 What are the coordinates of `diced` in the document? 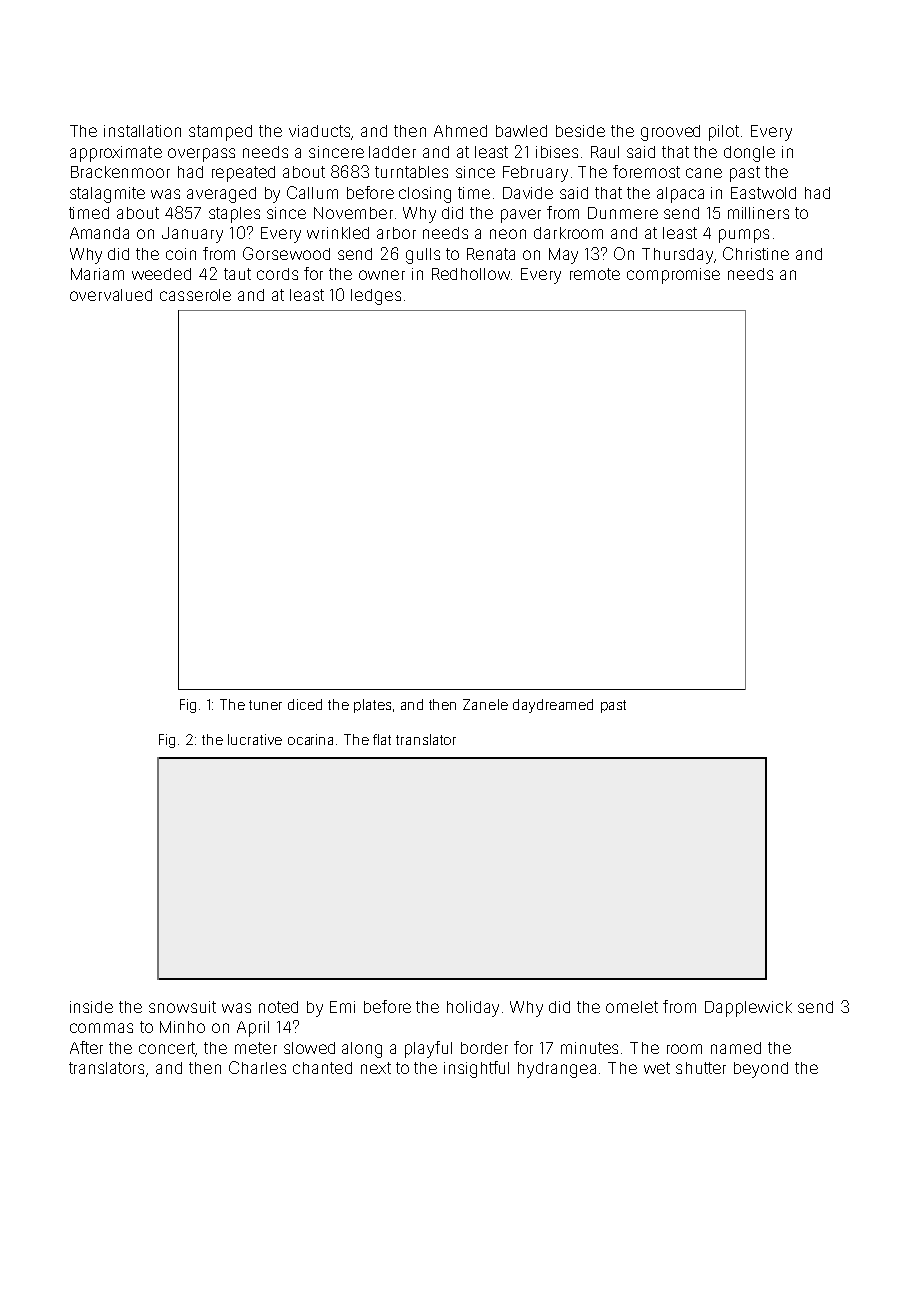 It's located at (305, 704).
